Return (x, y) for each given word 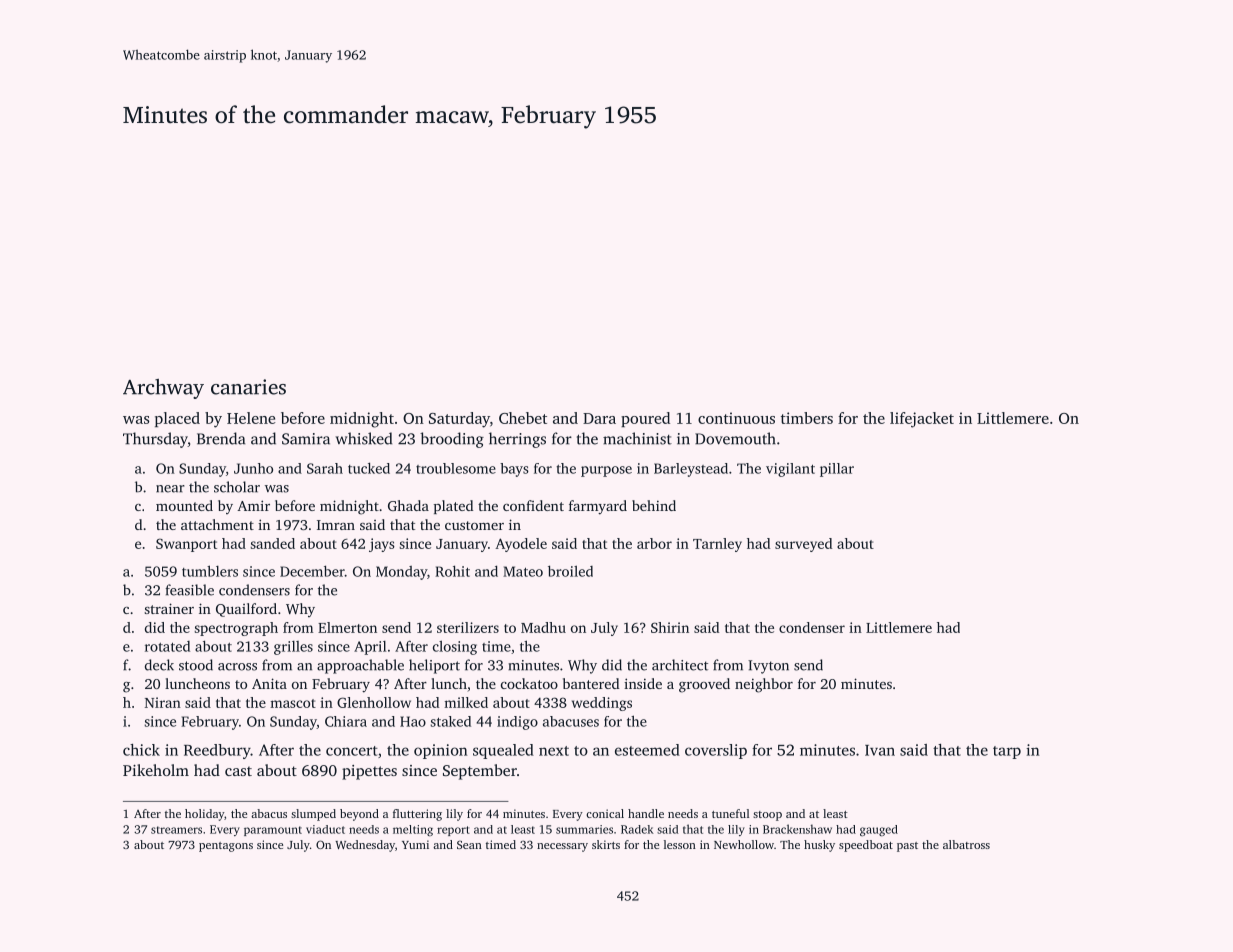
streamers (176, 830)
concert (352, 751)
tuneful (731, 813)
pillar (837, 470)
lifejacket (922, 420)
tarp (1007, 752)
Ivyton (768, 667)
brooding (452, 440)
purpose (606, 471)
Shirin (670, 627)
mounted (184, 505)
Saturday (459, 420)
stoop (767, 816)
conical (605, 813)
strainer (169, 608)
